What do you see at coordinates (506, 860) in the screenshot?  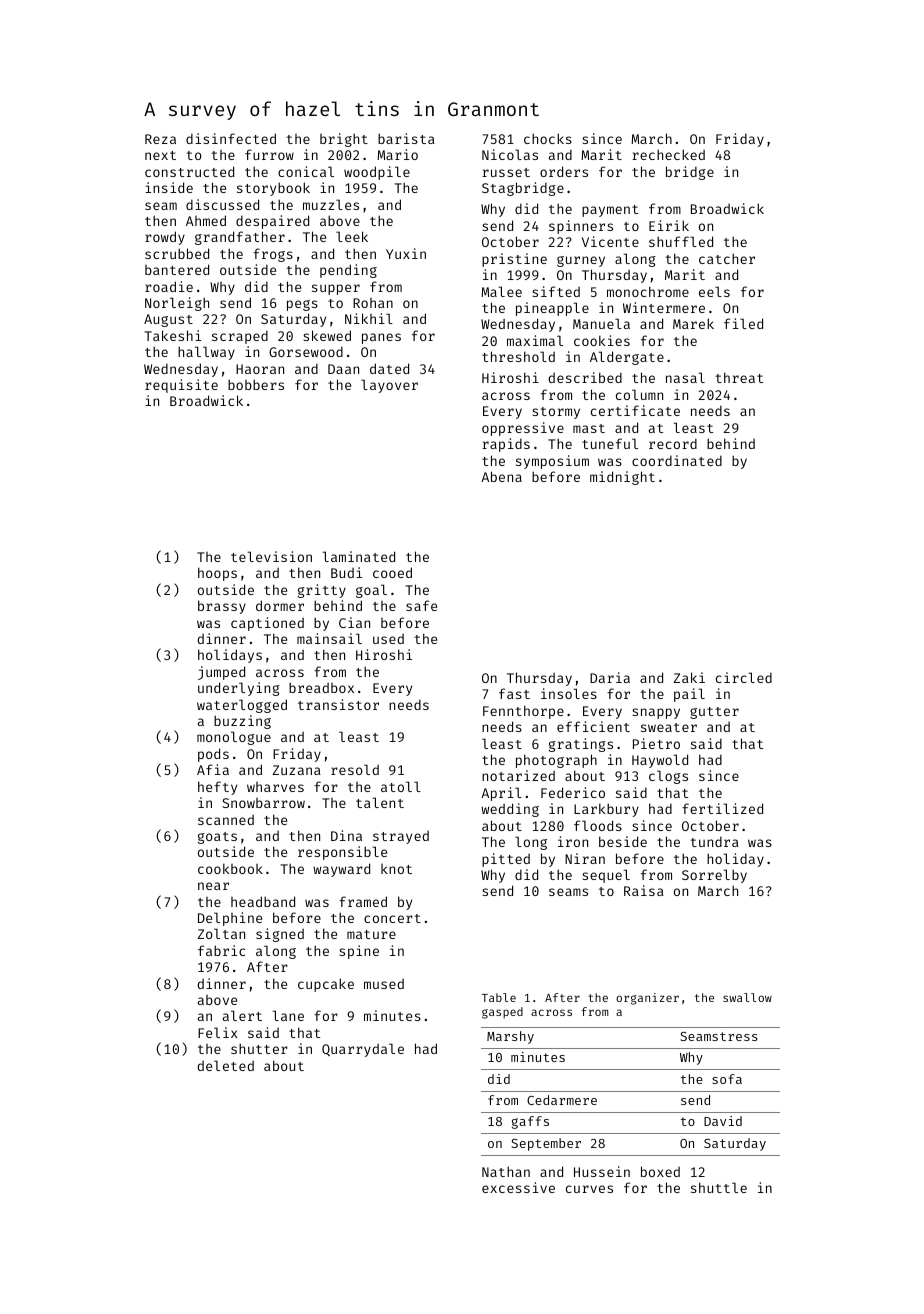 I see `pitted` at bounding box center [506, 860].
